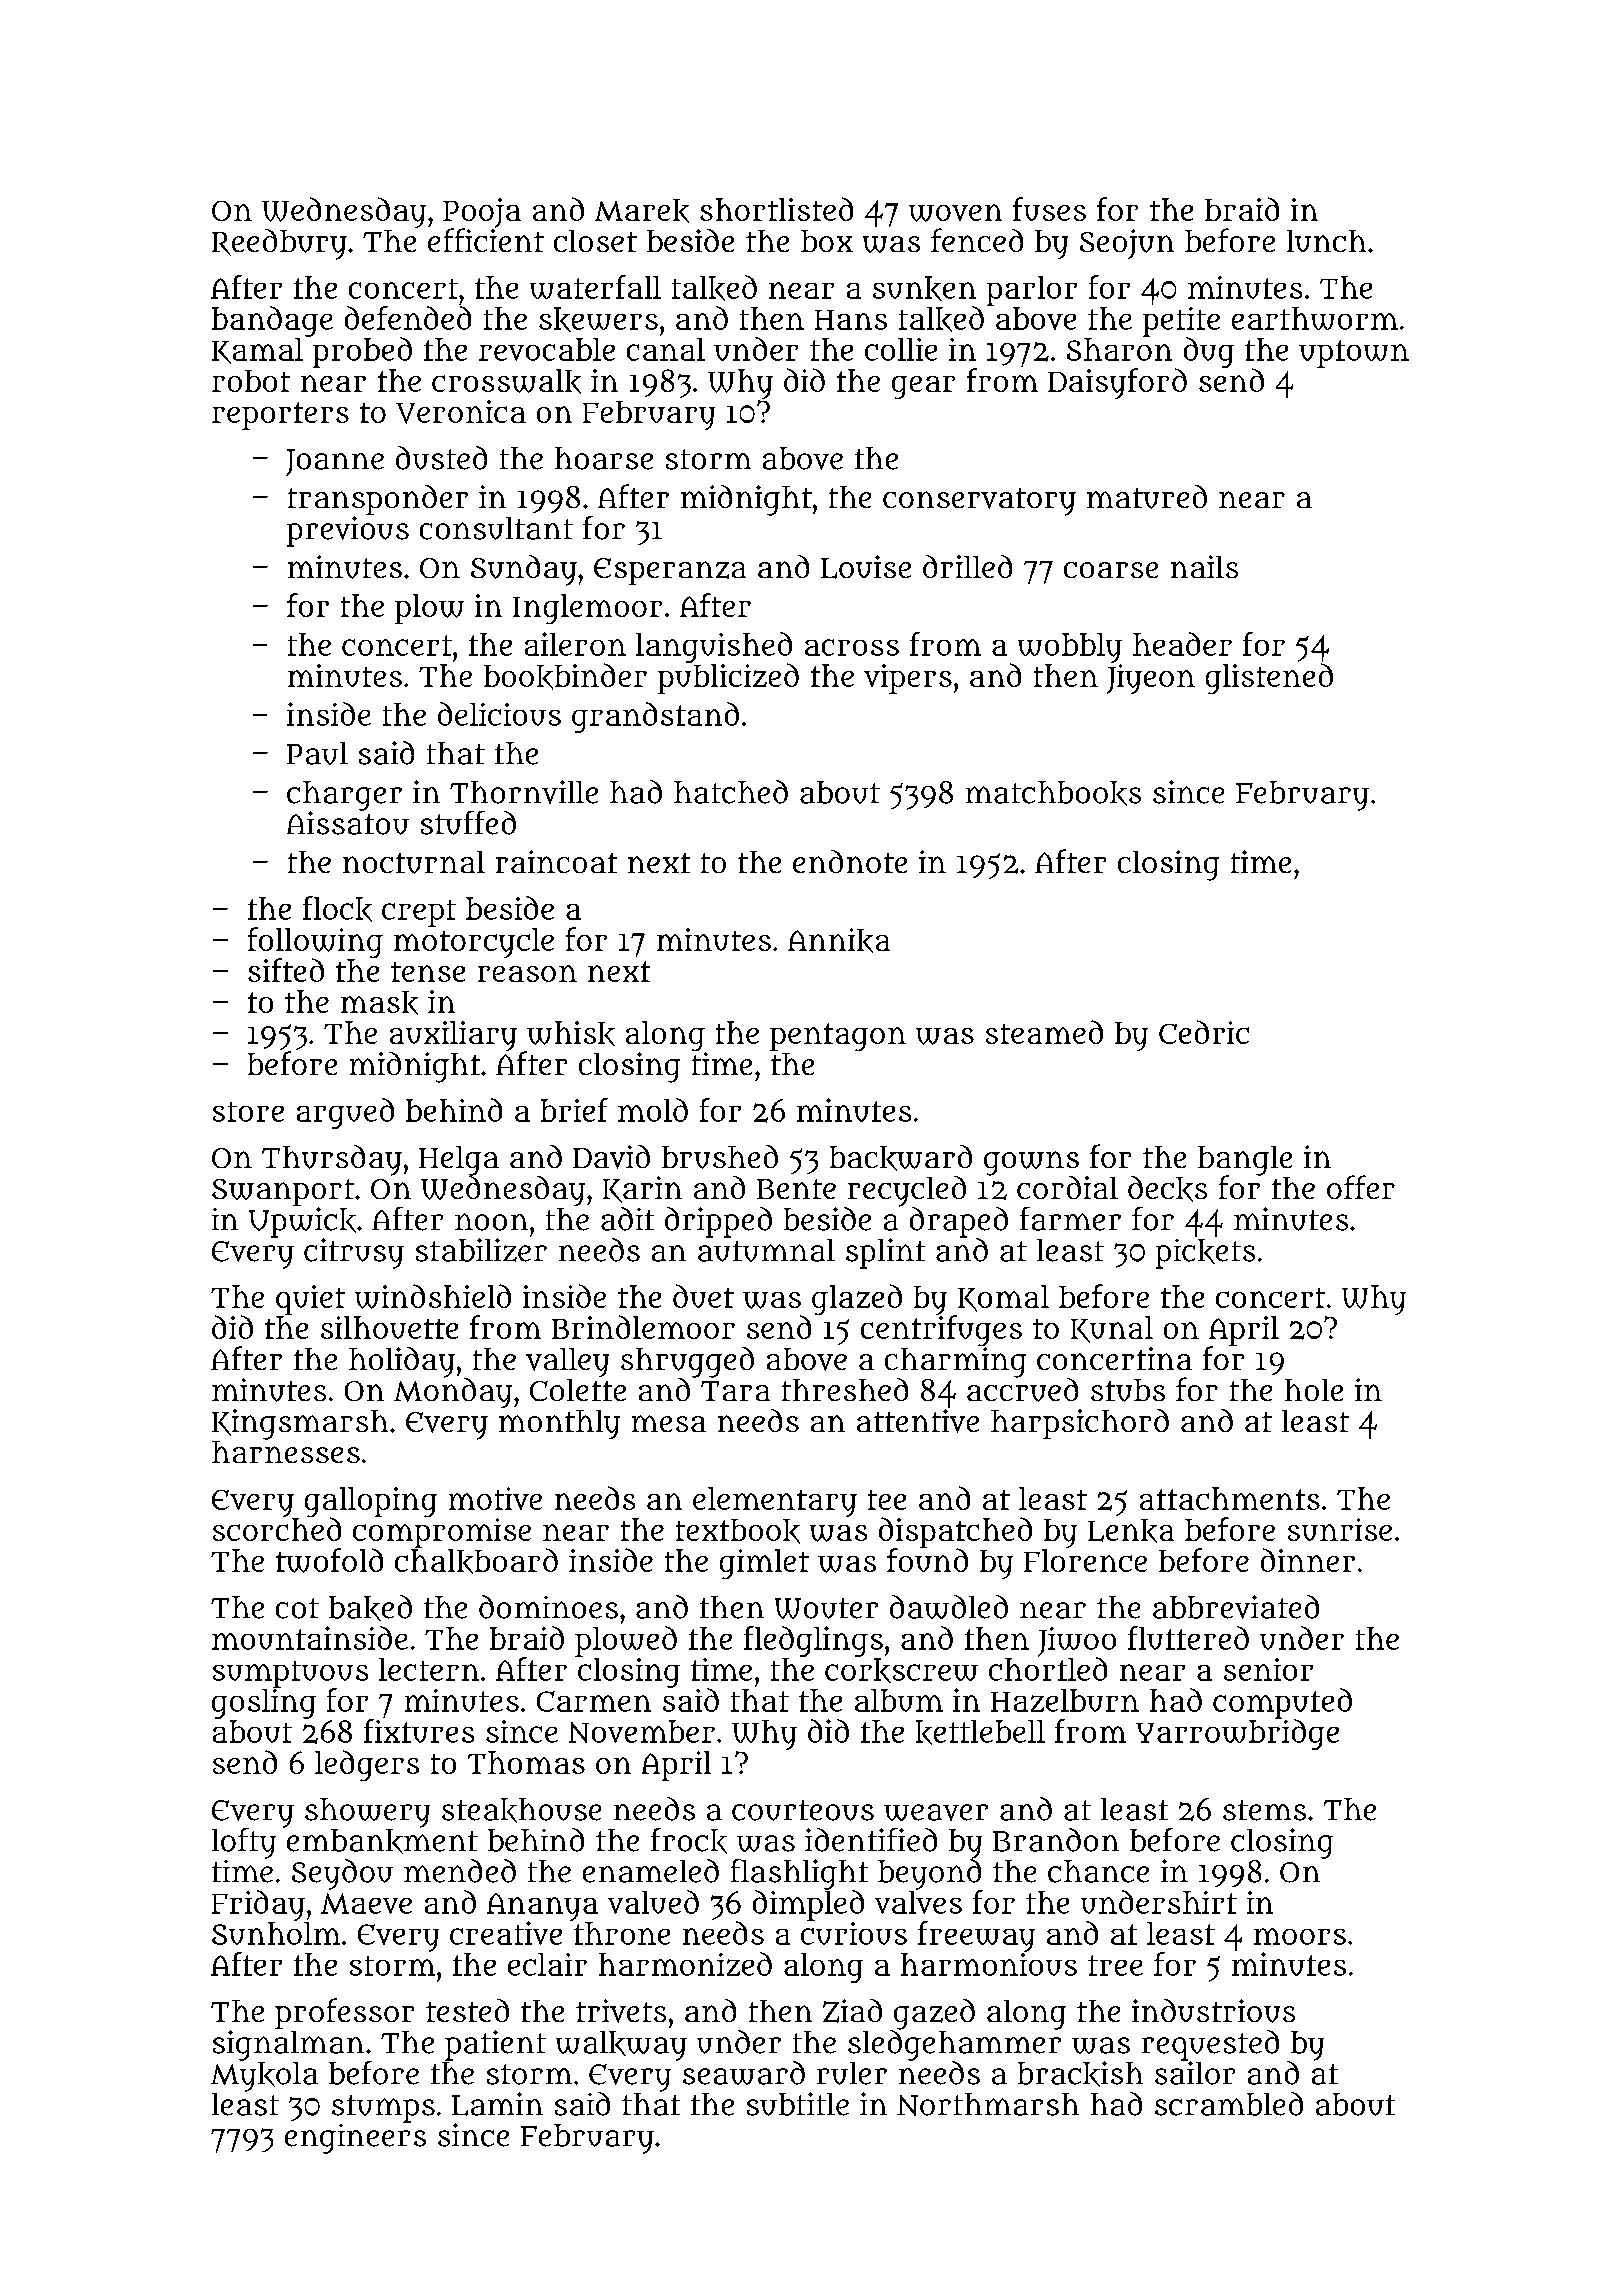 Image resolution: width=1620 pixels, height=2292 pixels. I want to click on stabilizer, so click(481, 1250).
